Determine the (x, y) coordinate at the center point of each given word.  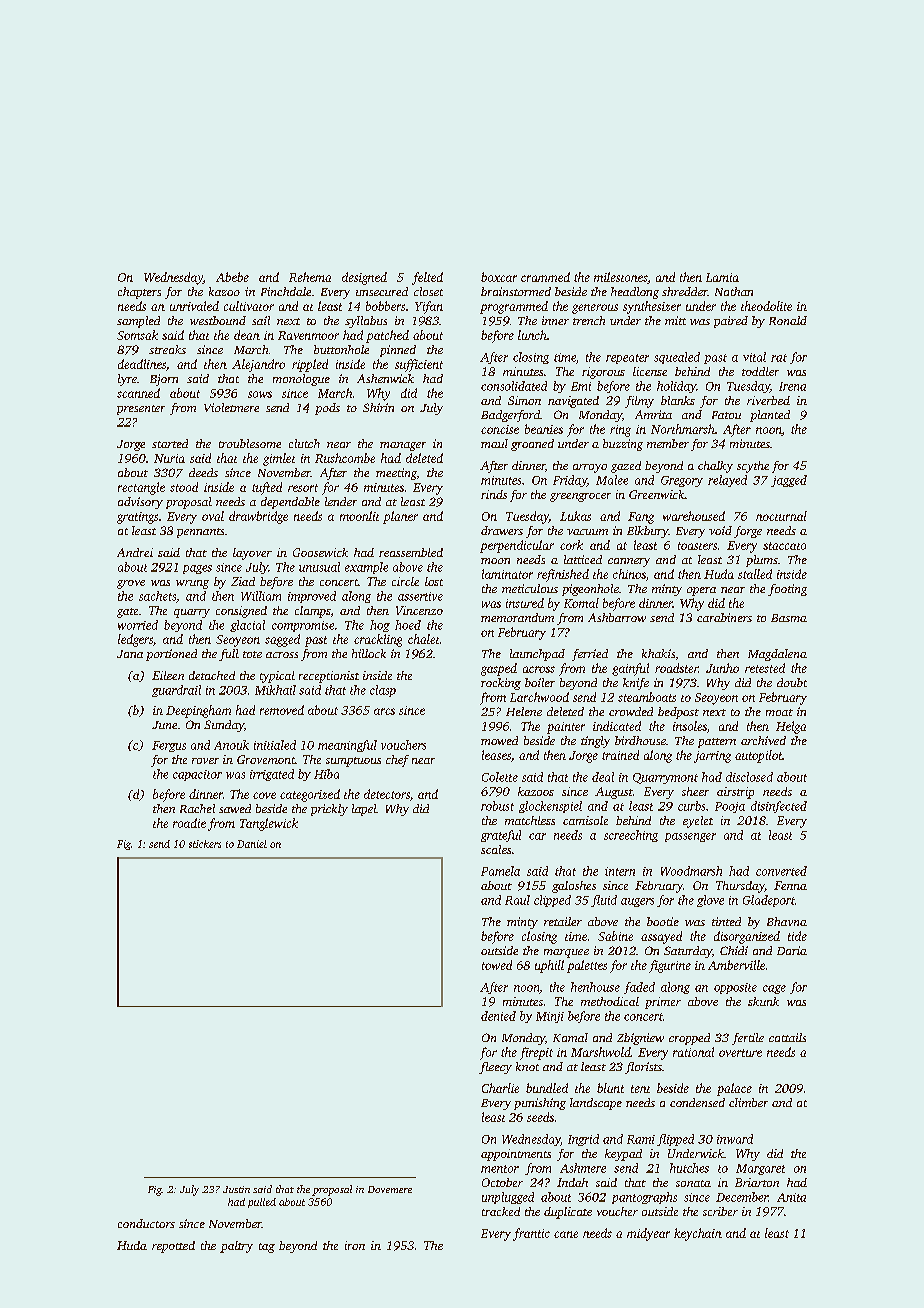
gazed (626, 467)
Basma (789, 618)
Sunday (224, 726)
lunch (532, 335)
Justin (236, 1189)
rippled (310, 365)
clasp (383, 691)
